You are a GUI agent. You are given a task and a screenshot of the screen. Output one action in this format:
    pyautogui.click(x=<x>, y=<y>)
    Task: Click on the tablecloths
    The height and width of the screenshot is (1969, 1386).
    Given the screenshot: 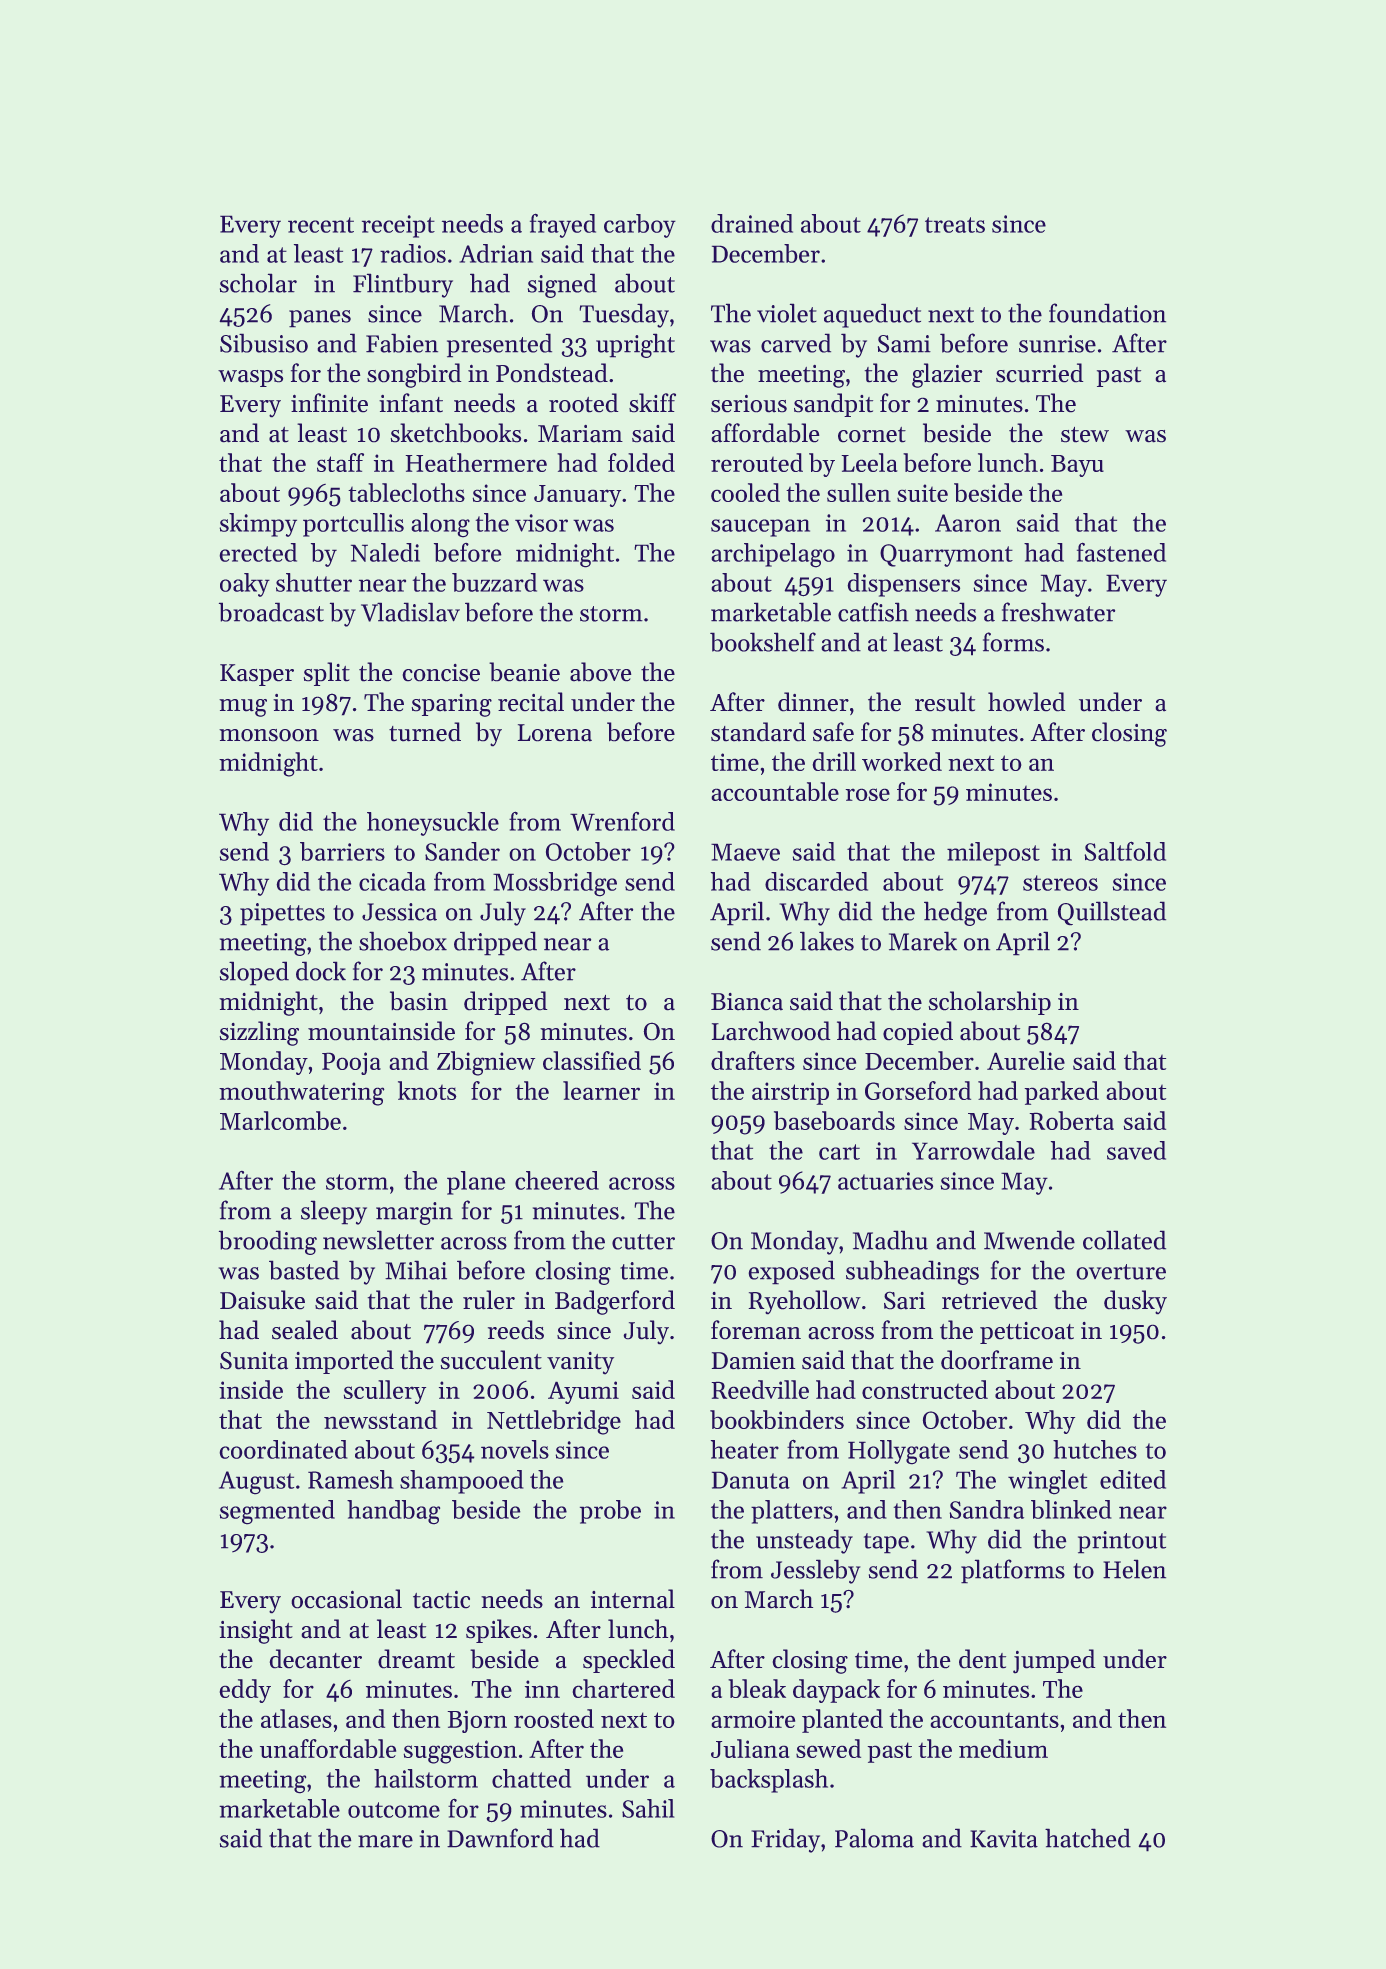 What is the action you would take?
    pyautogui.click(x=406, y=492)
